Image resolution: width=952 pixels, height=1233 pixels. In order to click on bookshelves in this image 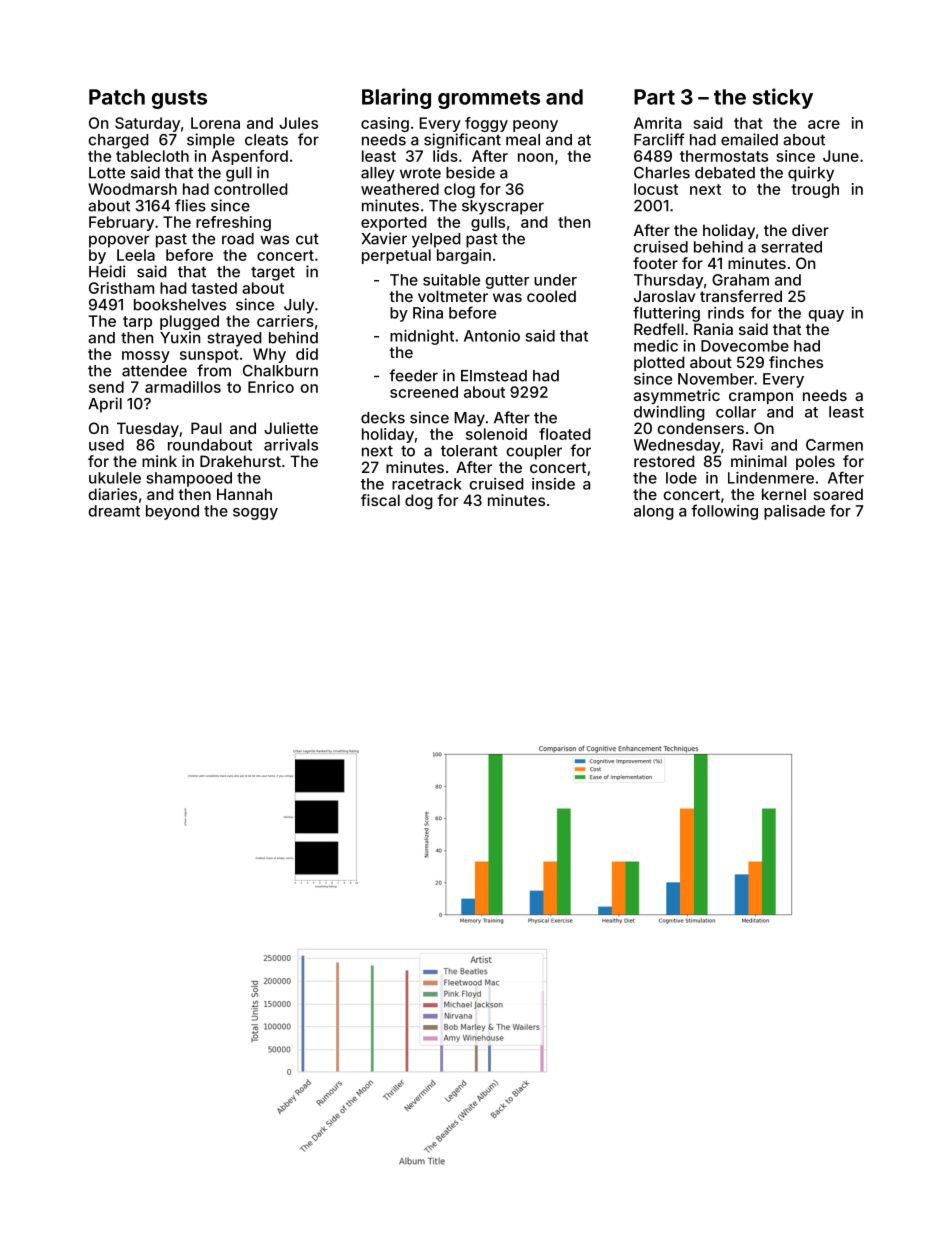, I will do `click(180, 305)`.
